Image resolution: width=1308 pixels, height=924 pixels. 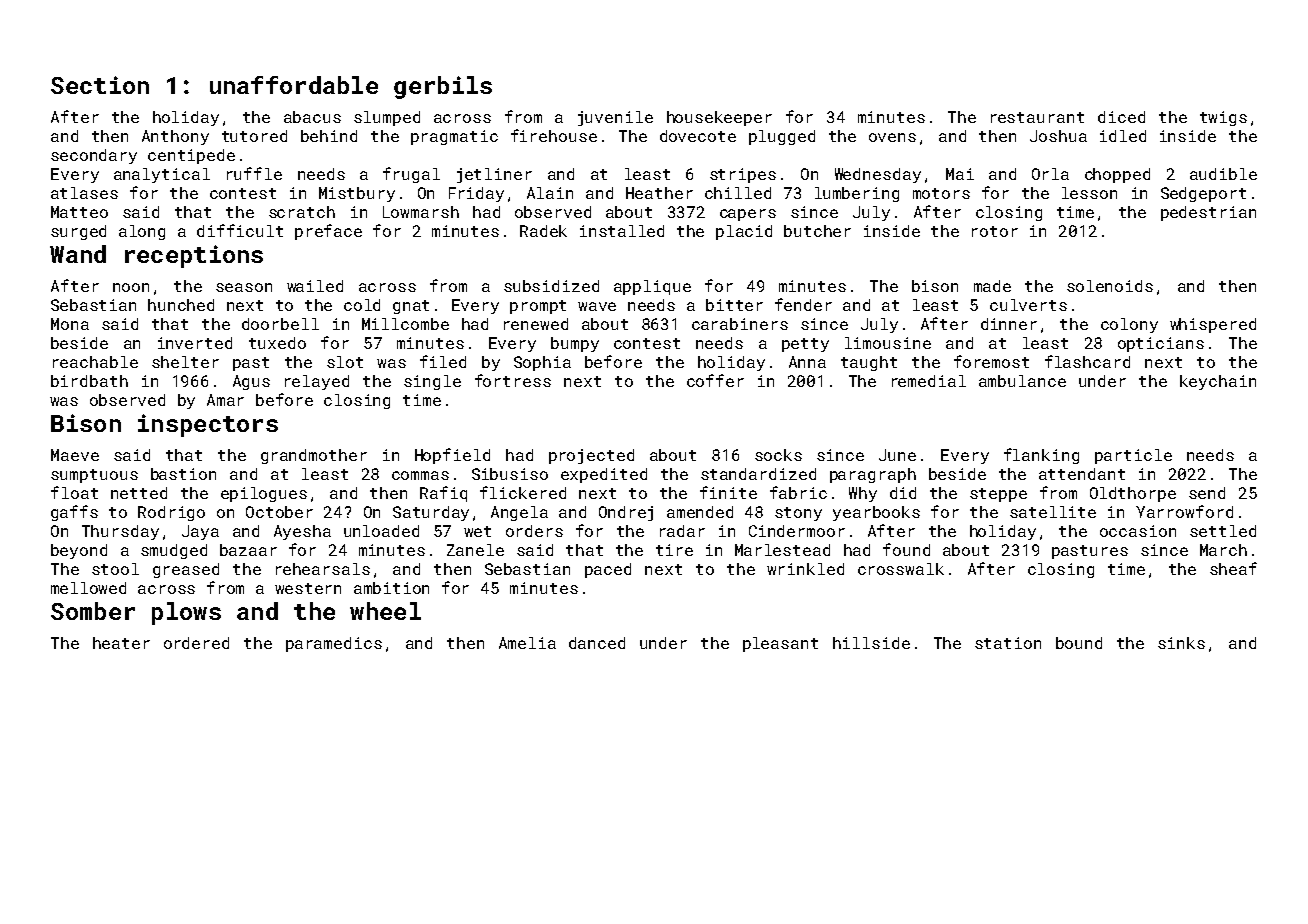 I want to click on audible, so click(x=1223, y=174).
